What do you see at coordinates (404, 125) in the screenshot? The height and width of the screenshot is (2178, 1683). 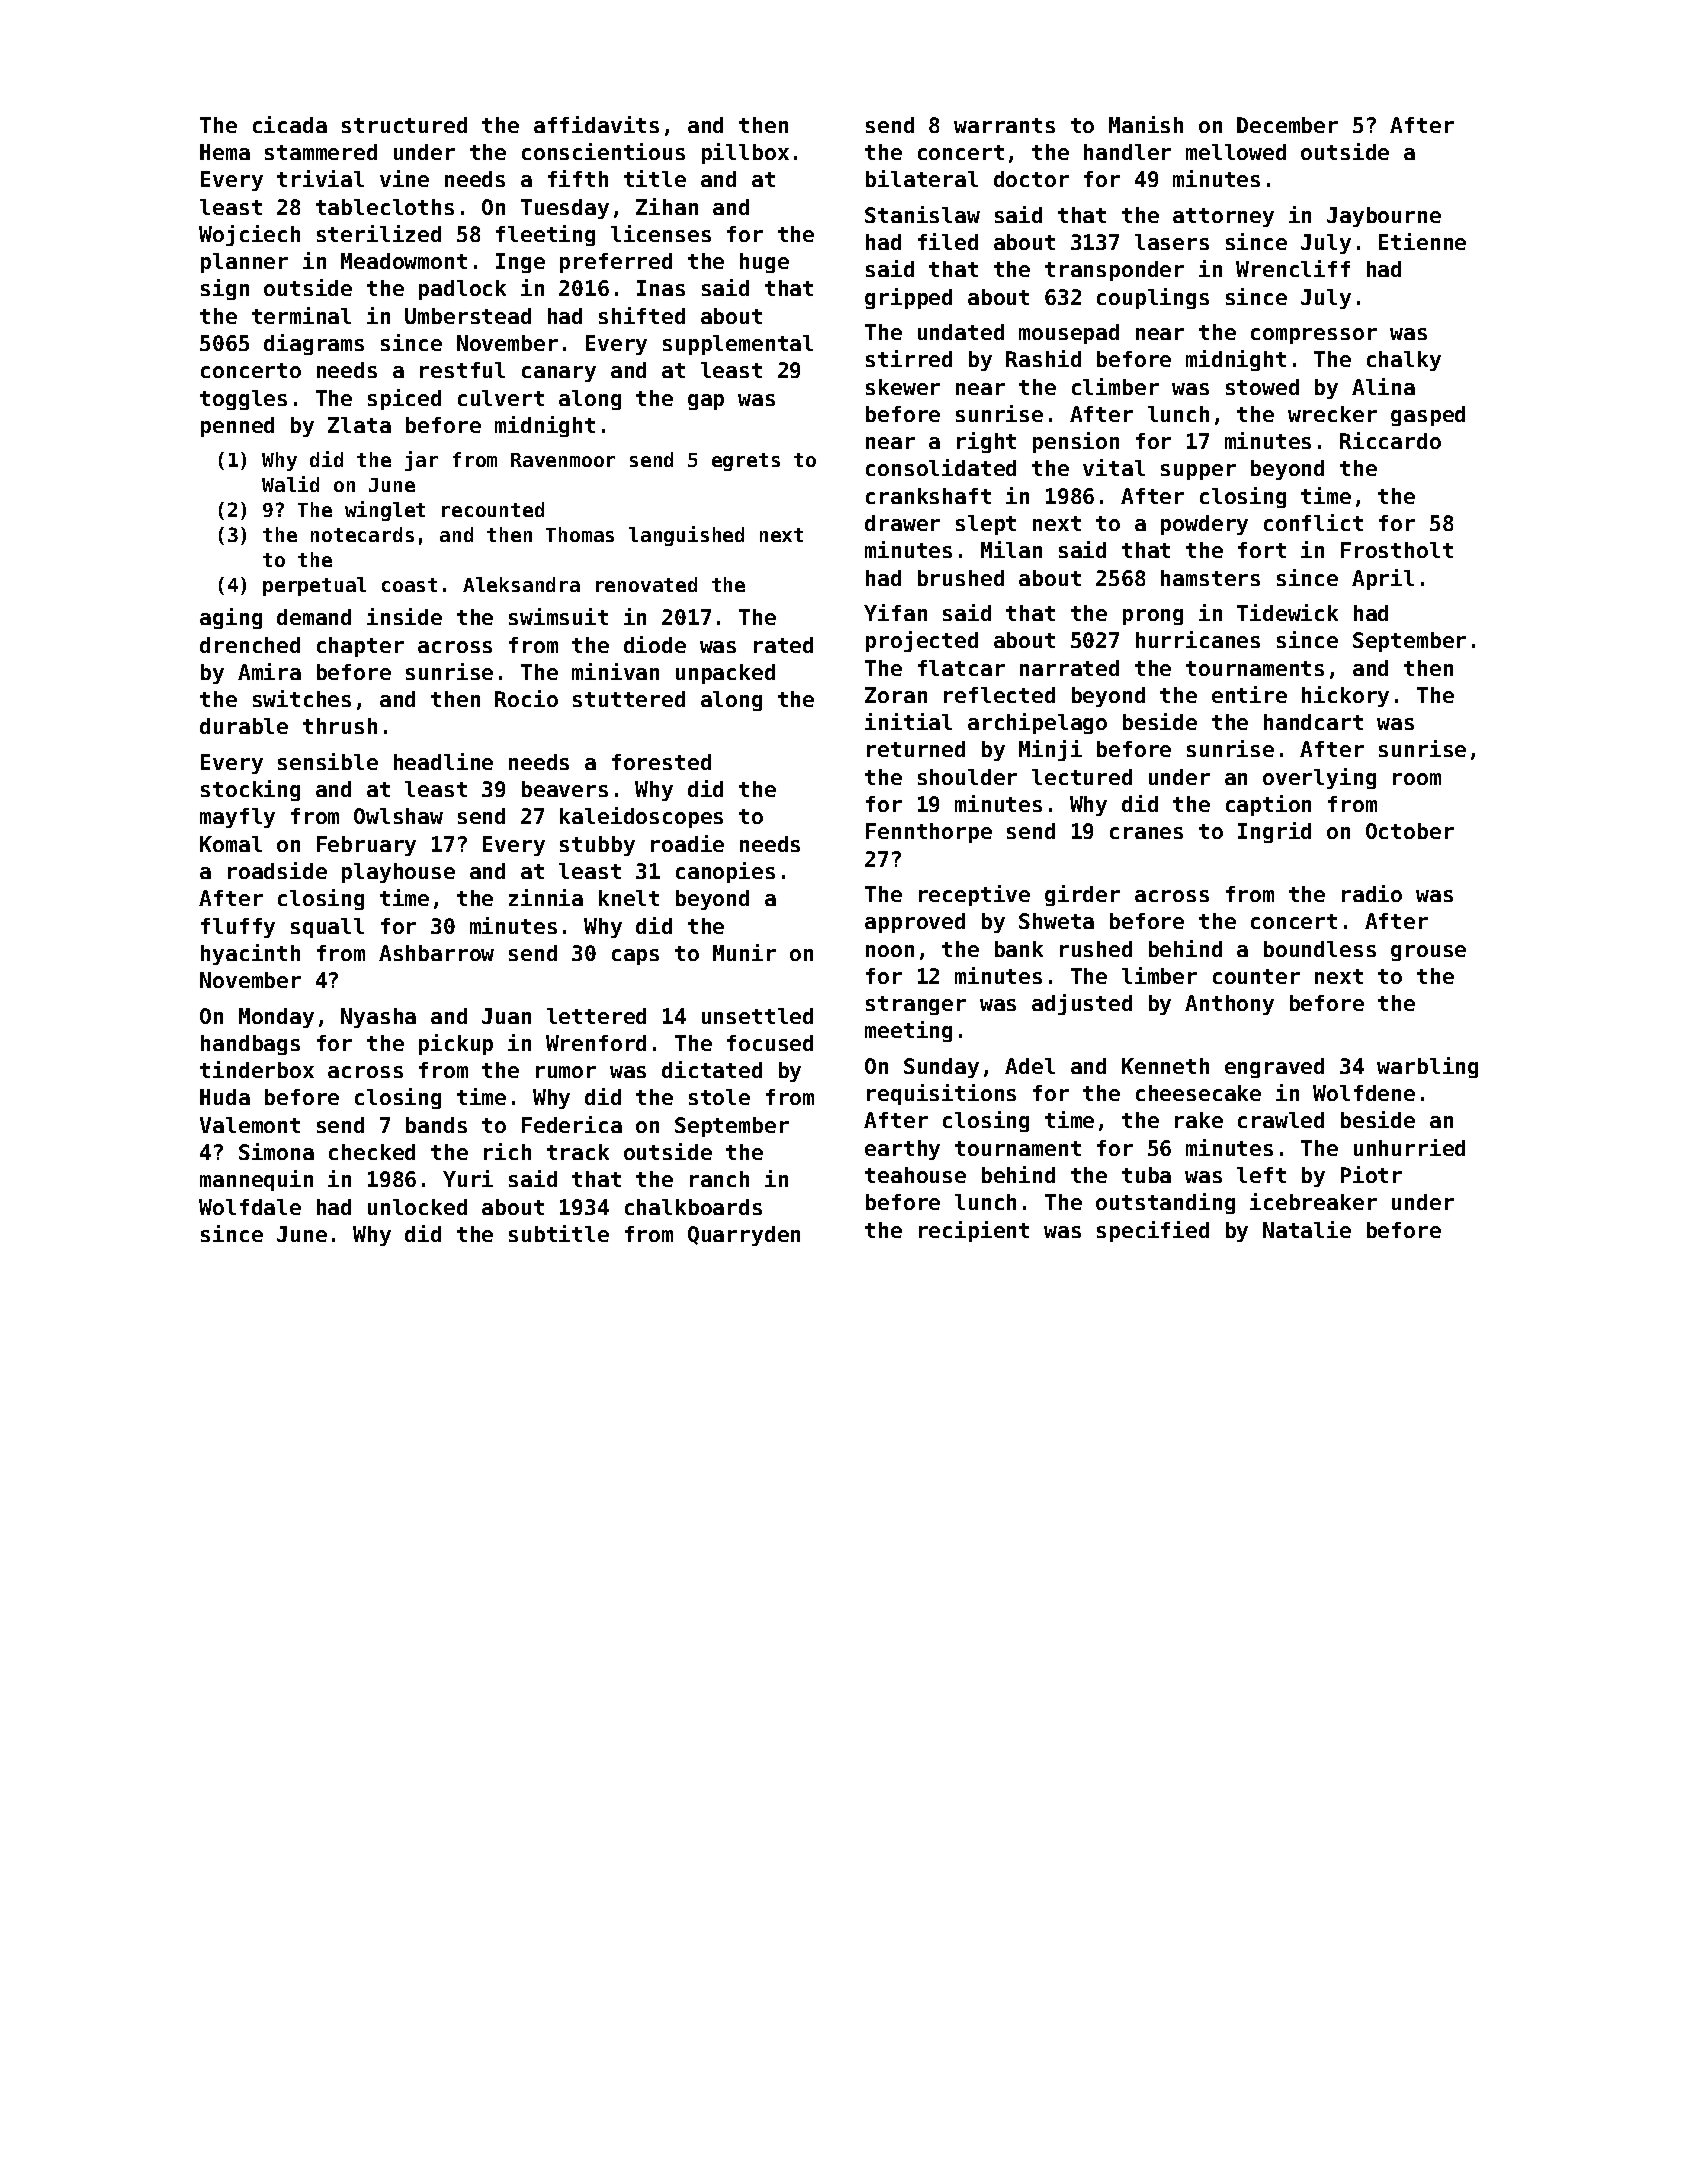 I see `structured` at bounding box center [404, 125].
